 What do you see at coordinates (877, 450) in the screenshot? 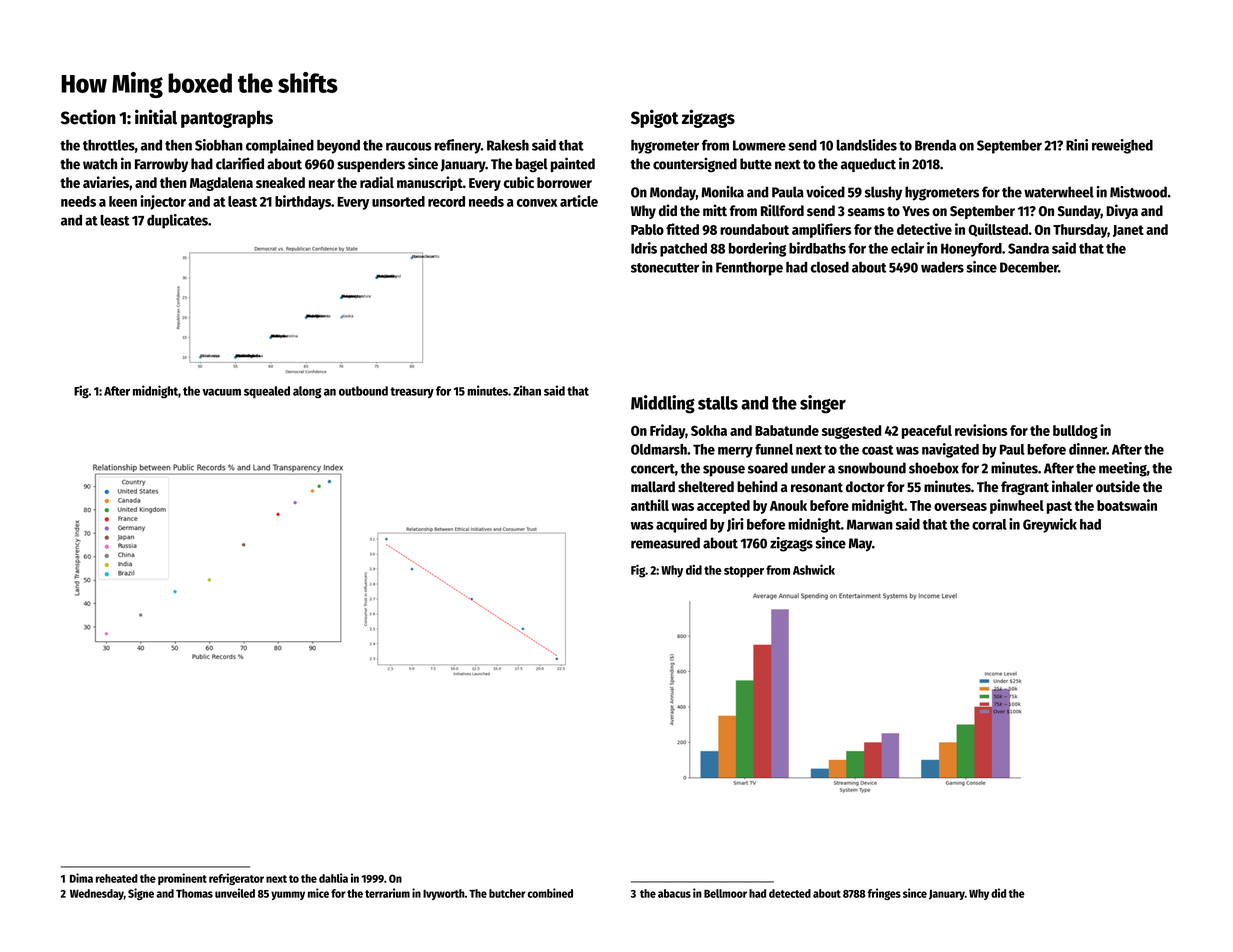
I see `coast` at bounding box center [877, 450].
